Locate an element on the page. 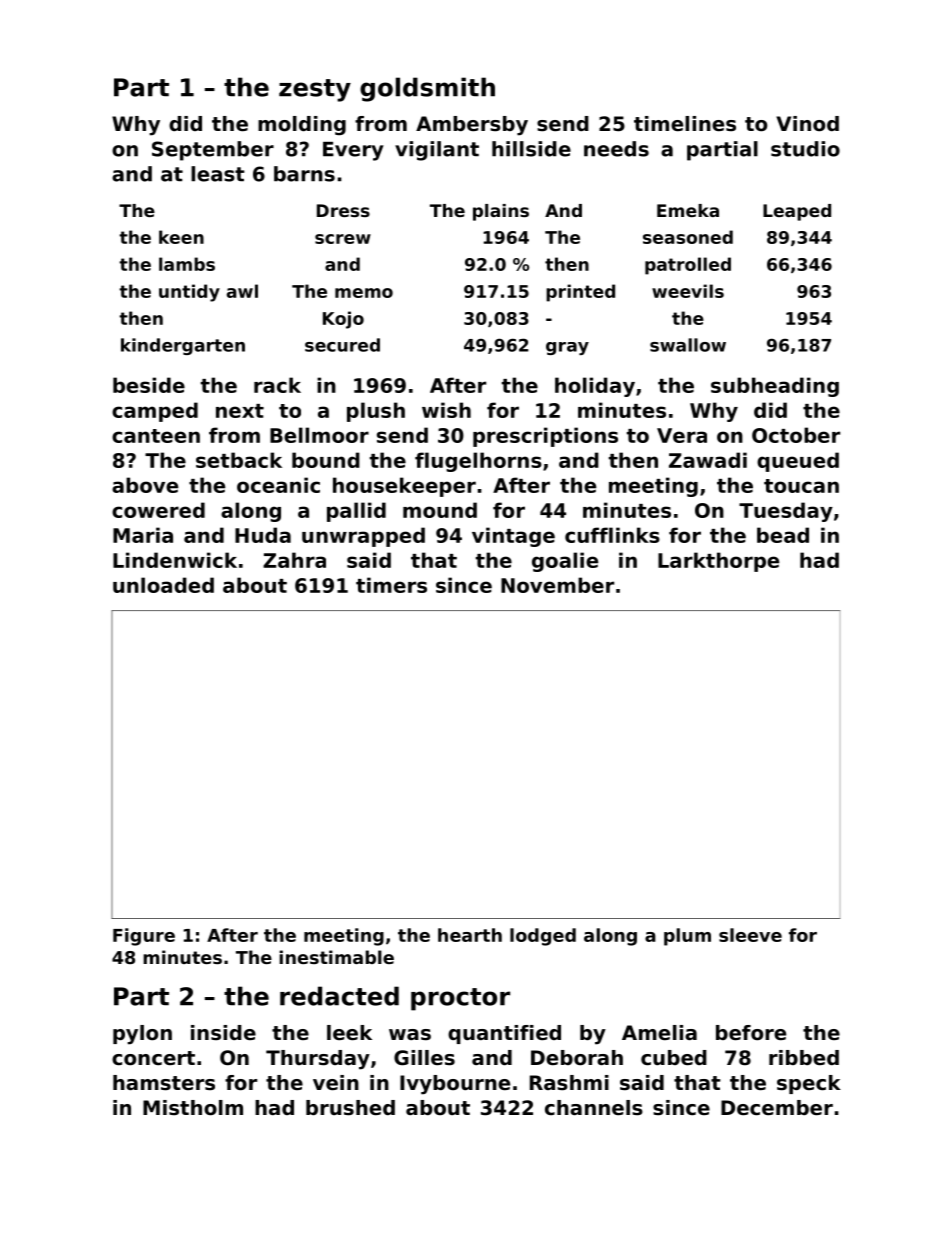  timers is located at coordinates (391, 585).
